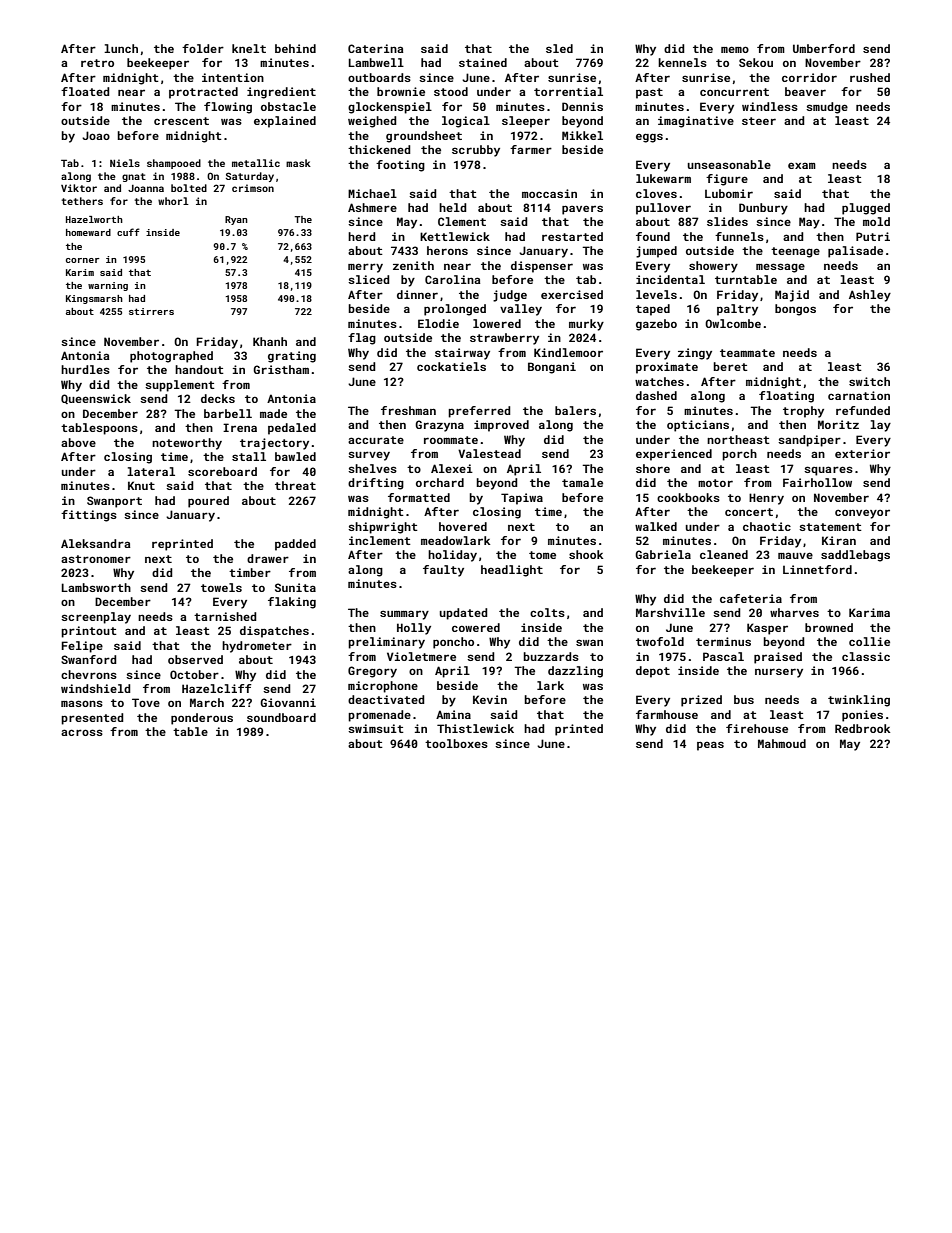 This page has width=952, height=1233. Describe the element at coordinates (756, 62) in the page. I see `Sekou` at that location.
